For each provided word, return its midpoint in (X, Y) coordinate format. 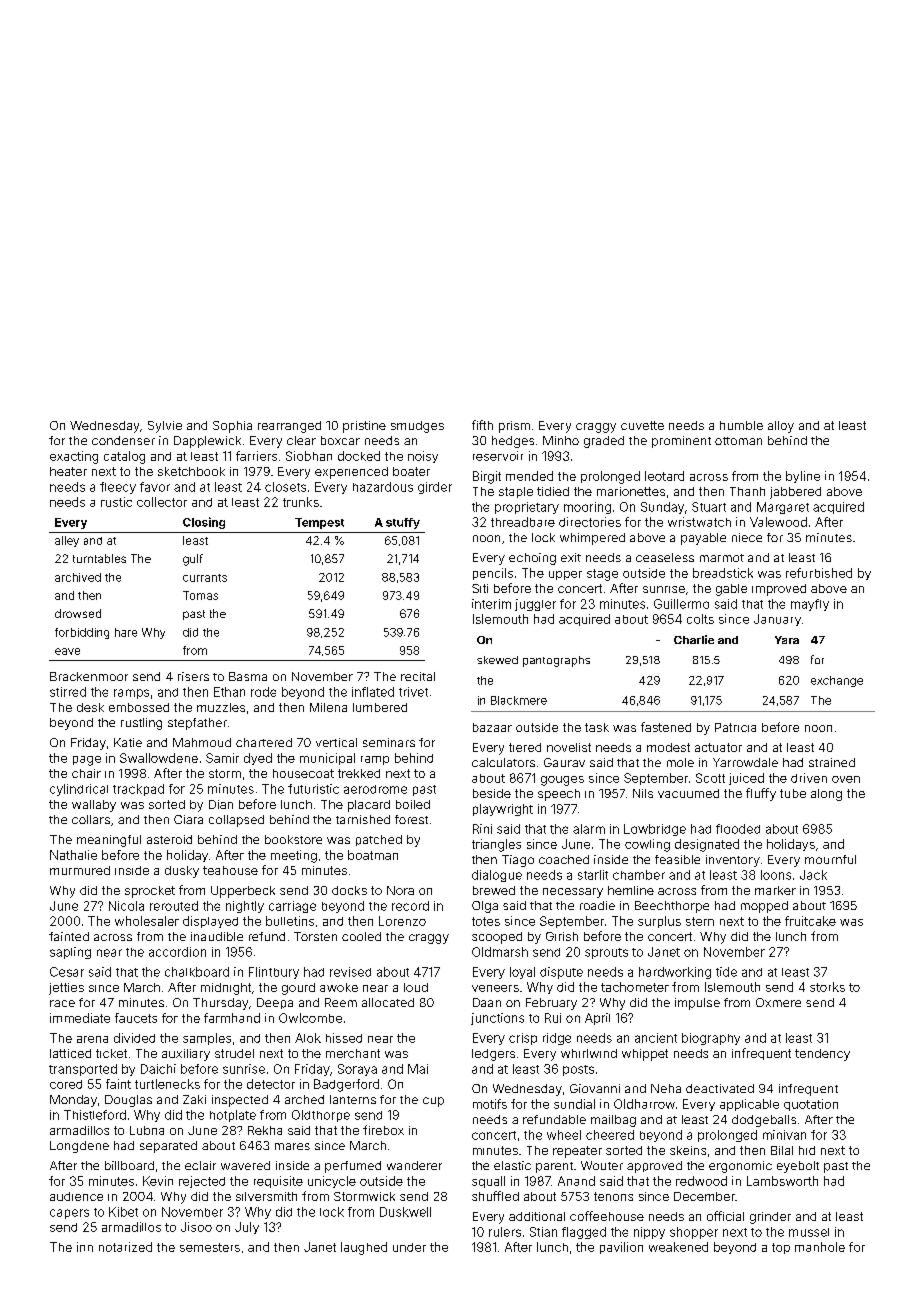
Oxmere (778, 1002)
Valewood (778, 522)
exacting (74, 457)
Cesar (67, 972)
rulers (505, 1232)
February (551, 1004)
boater (411, 471)
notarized (125, 1247)
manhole (820, 1247)
